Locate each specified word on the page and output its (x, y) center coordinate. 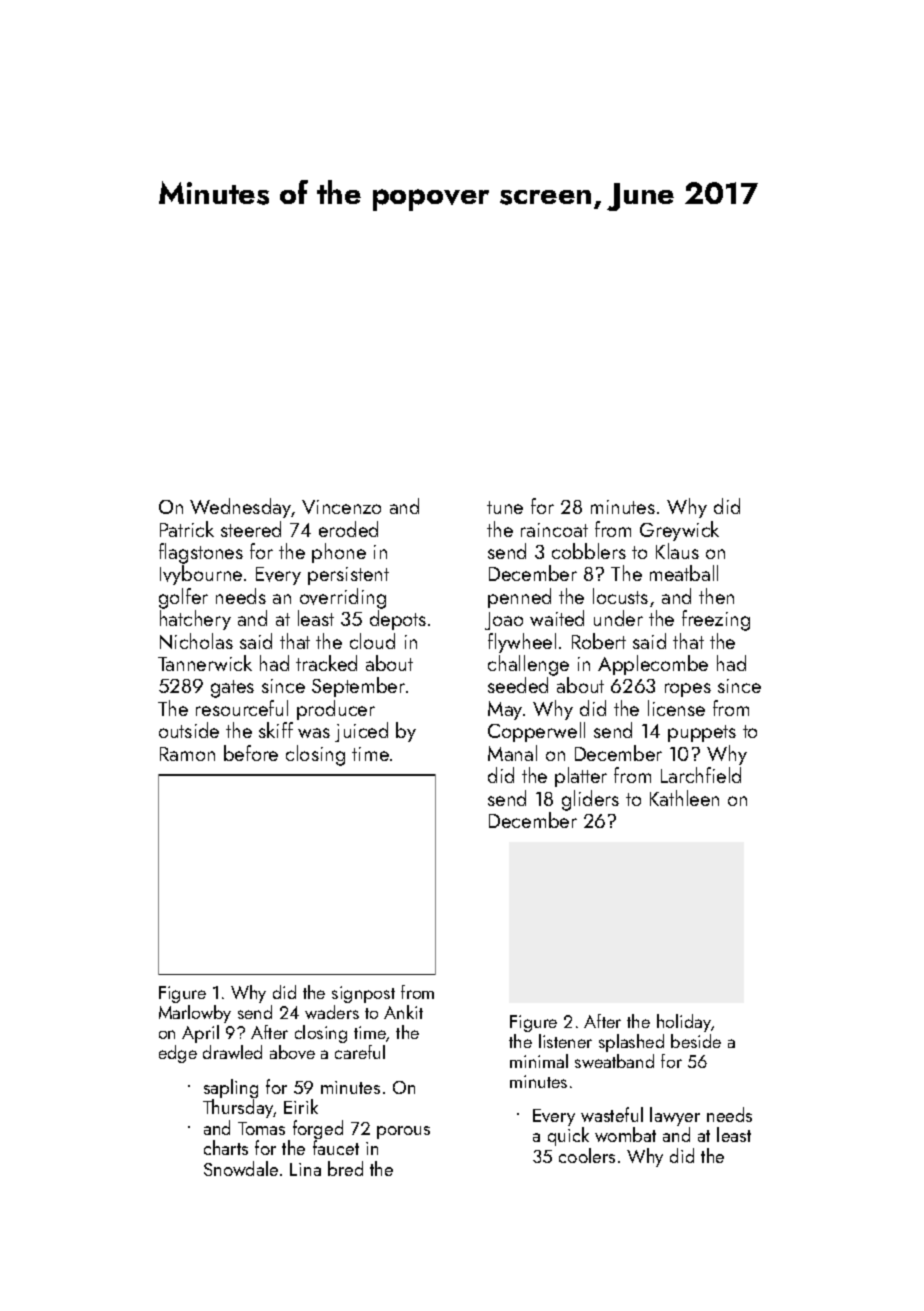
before (251, 753)
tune (505, 507)
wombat (625, 1134)
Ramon (187, 754)
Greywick (679, 531)
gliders (590, 800)
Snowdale (241, 1168)
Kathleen (684, 798)
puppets (702, 733)
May (505, 710)
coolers (587, 1155)
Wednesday (240, 508)
